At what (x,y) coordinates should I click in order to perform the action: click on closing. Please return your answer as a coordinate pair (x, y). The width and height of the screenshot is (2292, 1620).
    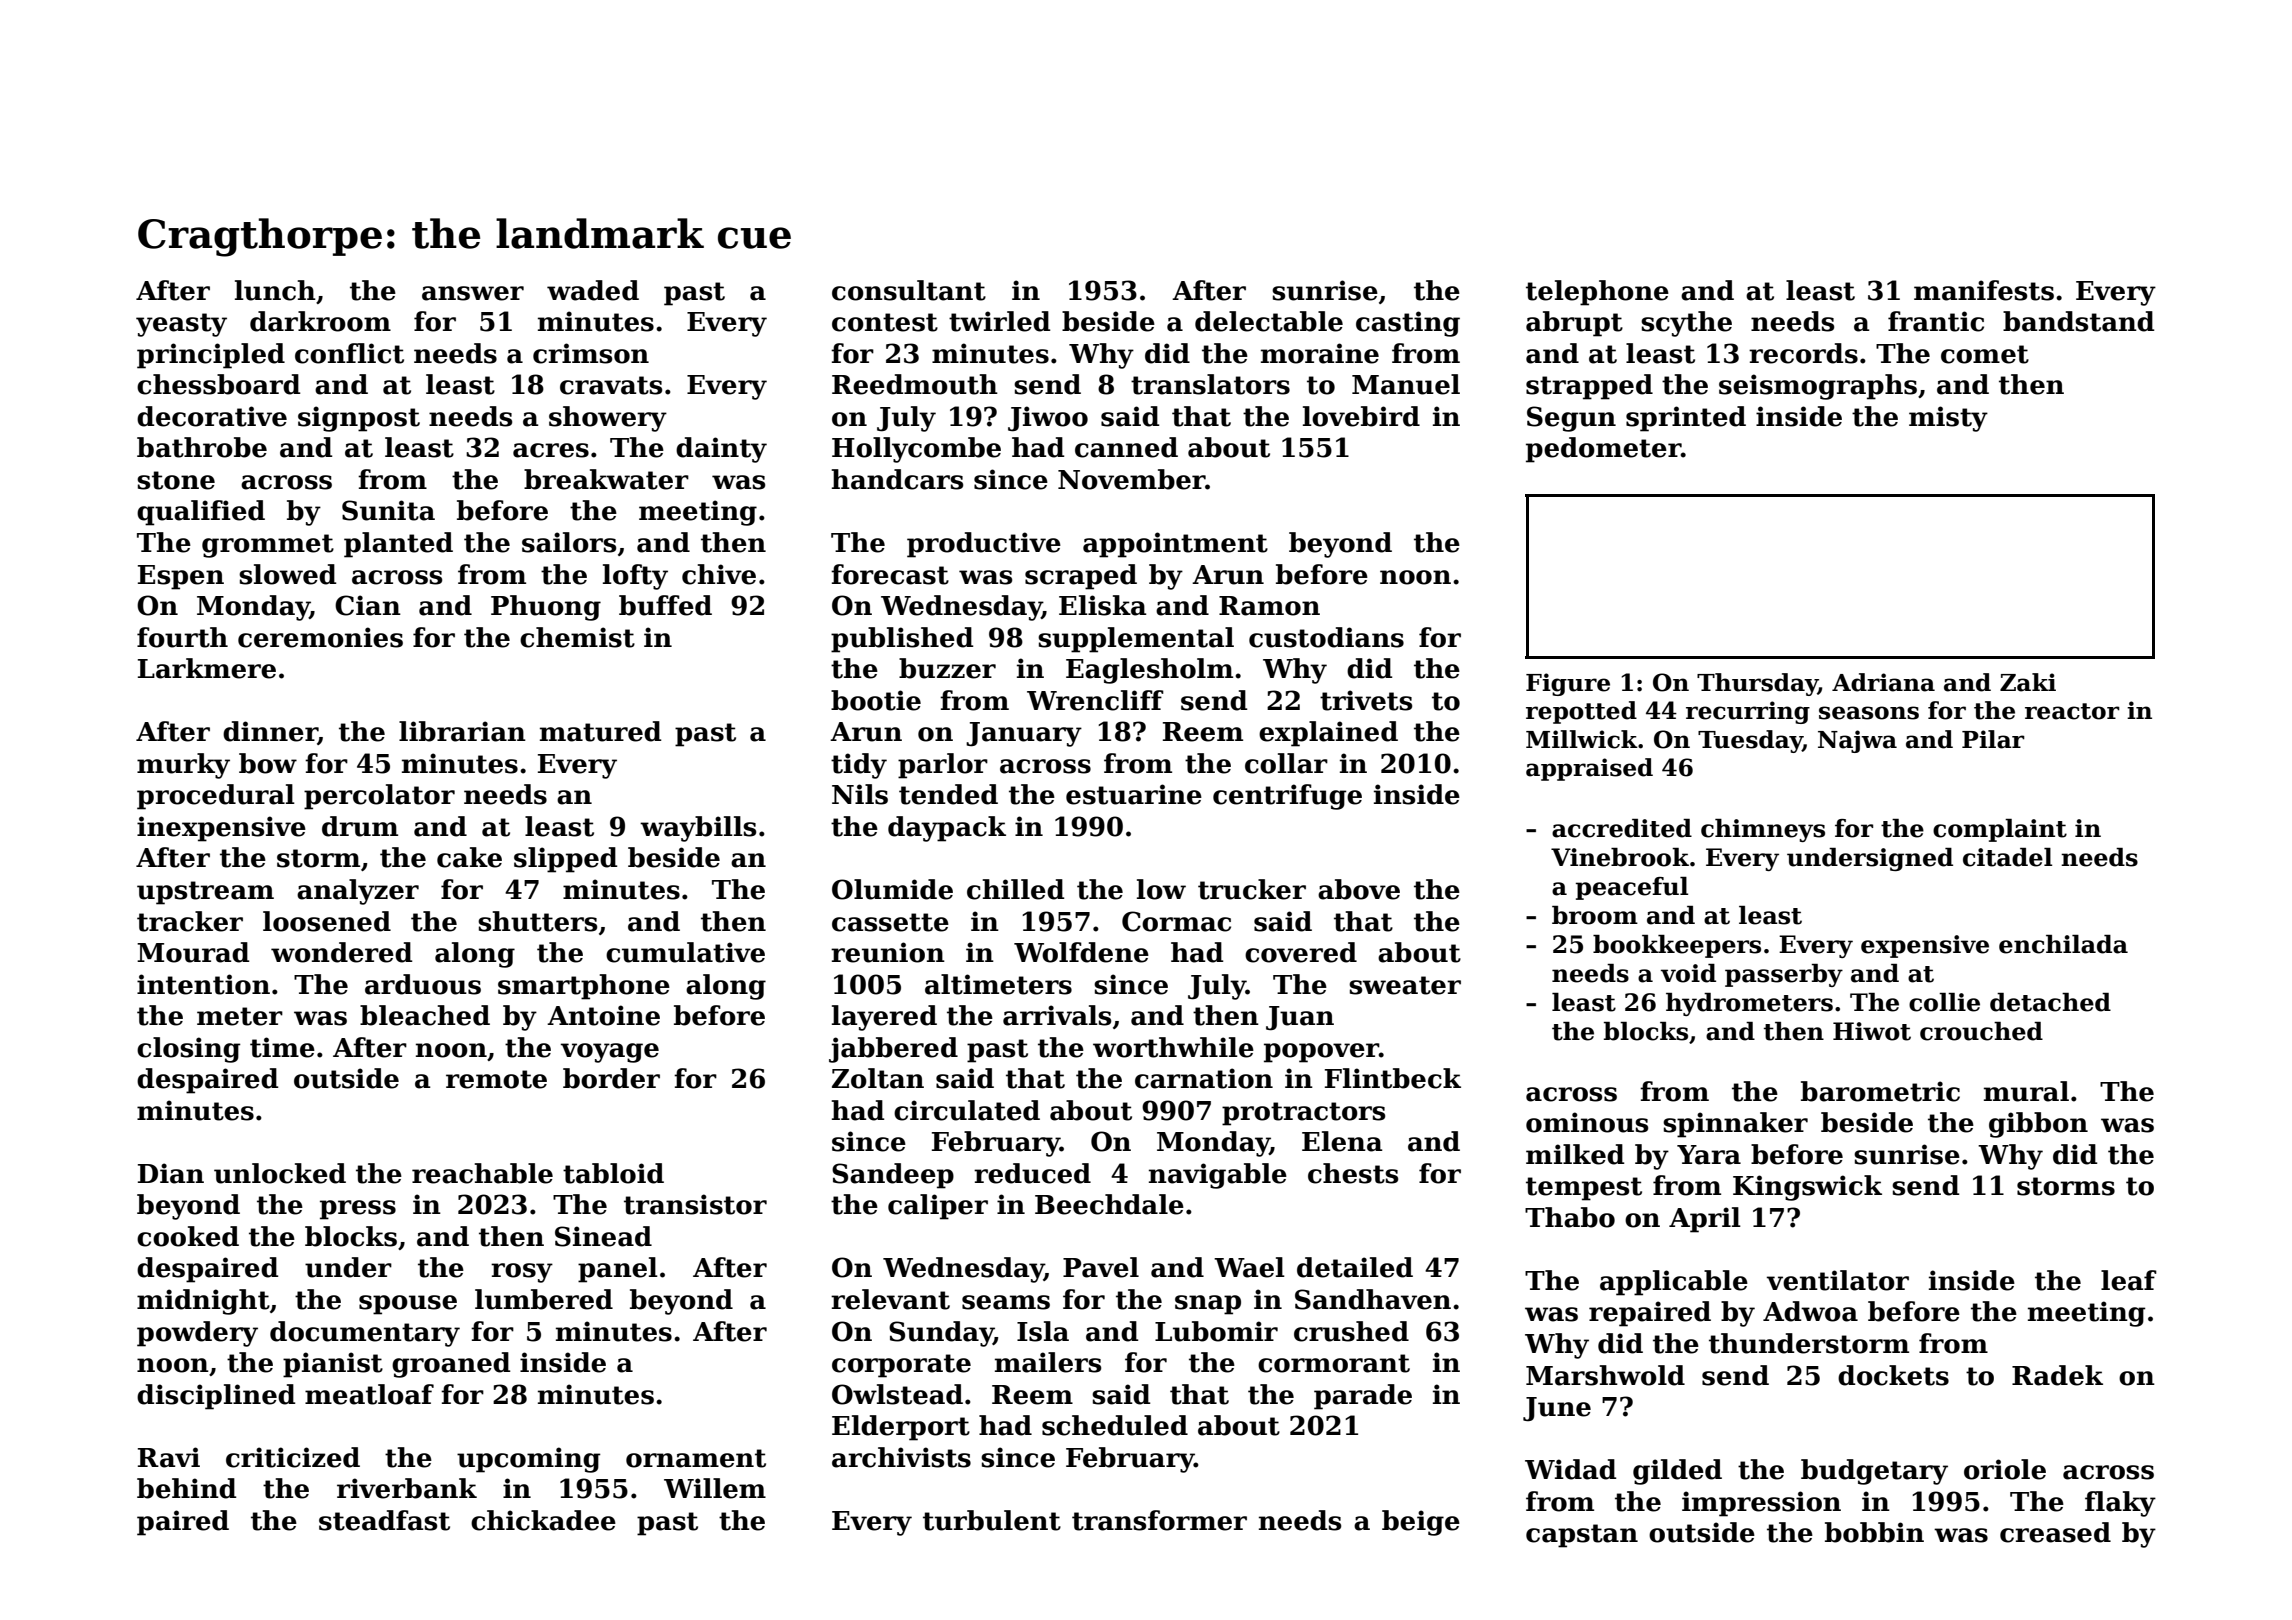
    Looking at the image, I should click on (189, 1050).
